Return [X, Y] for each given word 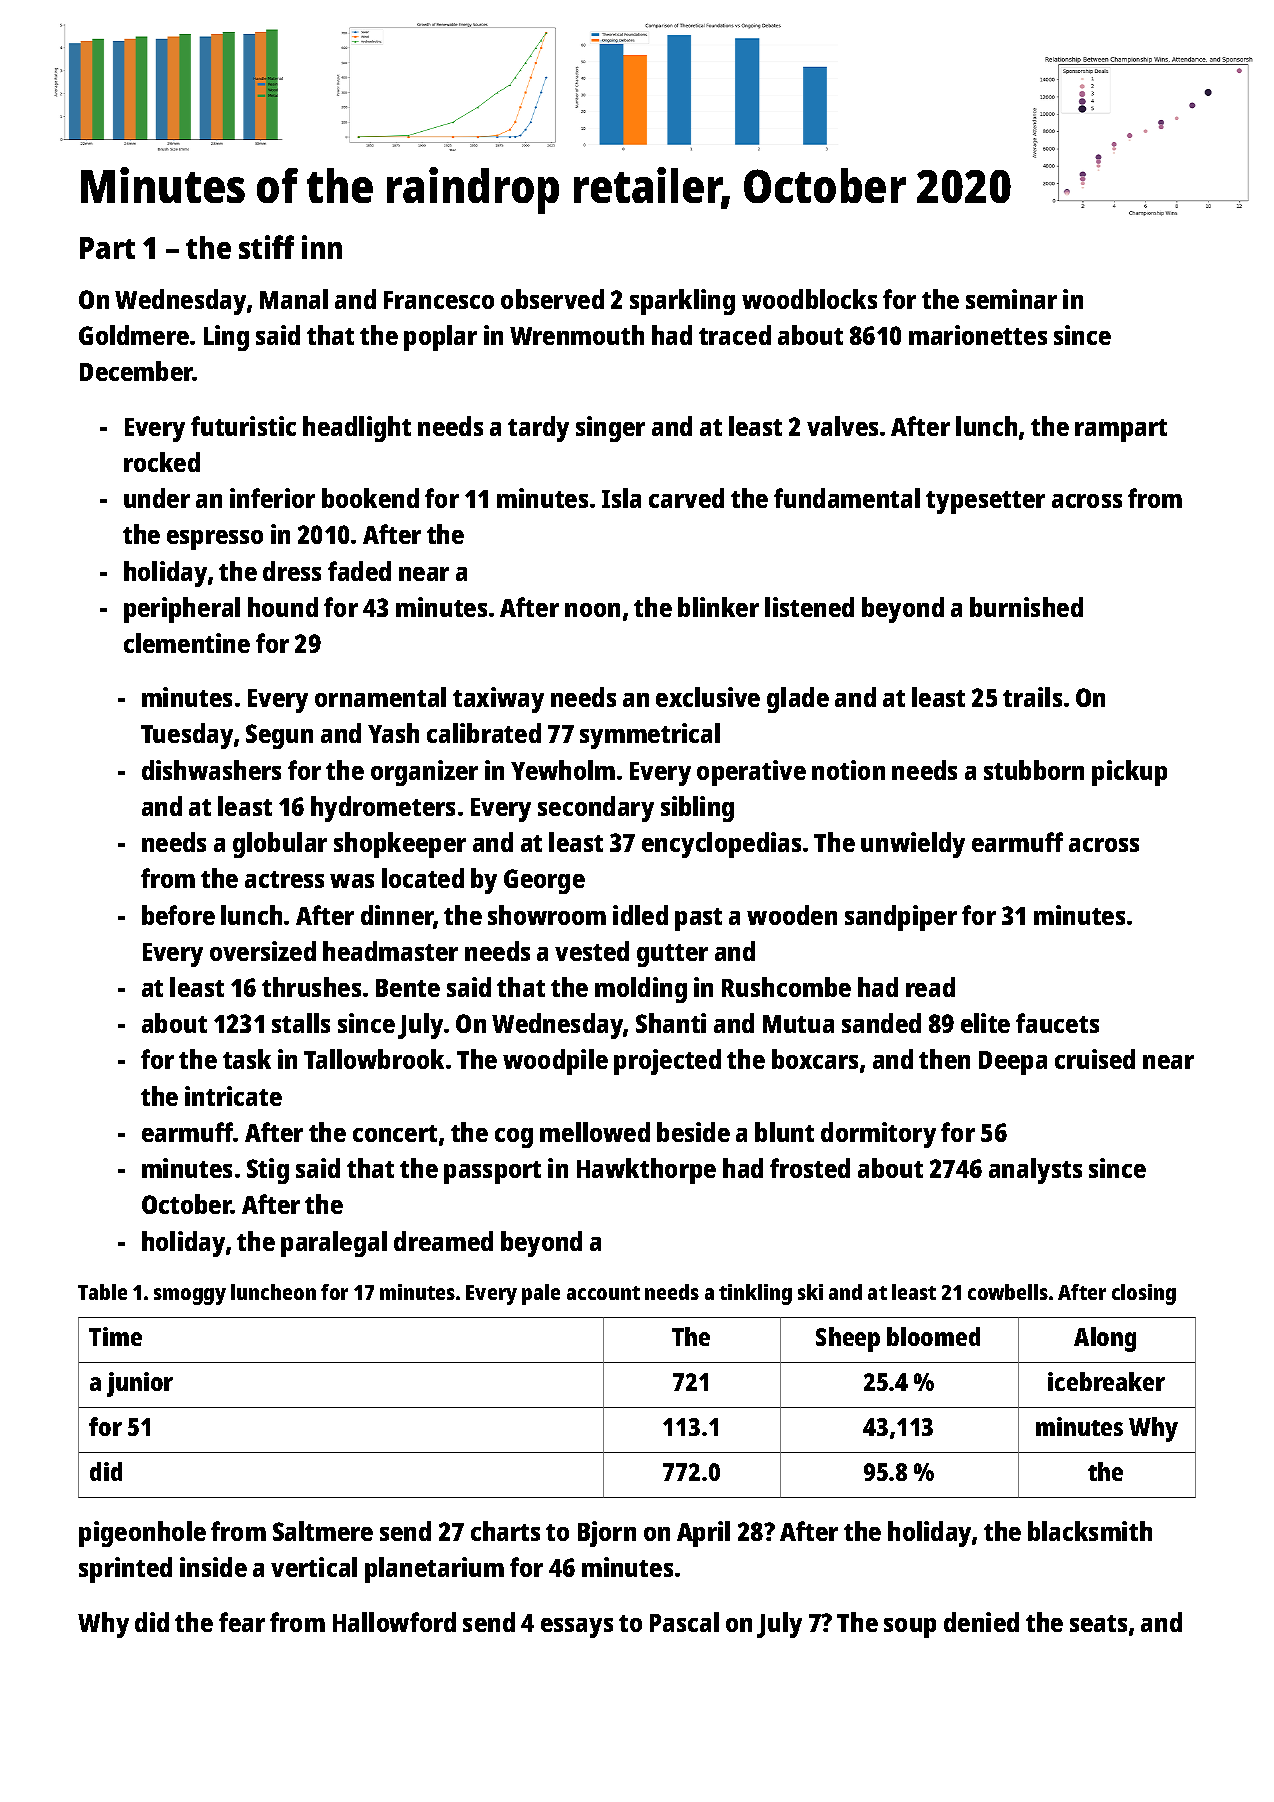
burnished [1026, 607]
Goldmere [134, 335]
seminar [1011, 299]
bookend [370, 498]
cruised [1095, 1059]
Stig [268, 1171]
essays [577, 1628]
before [178, 915]
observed [552, 299]
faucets [1057, 1023]
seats [1098, 1623]
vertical [314, 1567]
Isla [621, 498]
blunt [784, 1132]
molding [641, 990]
